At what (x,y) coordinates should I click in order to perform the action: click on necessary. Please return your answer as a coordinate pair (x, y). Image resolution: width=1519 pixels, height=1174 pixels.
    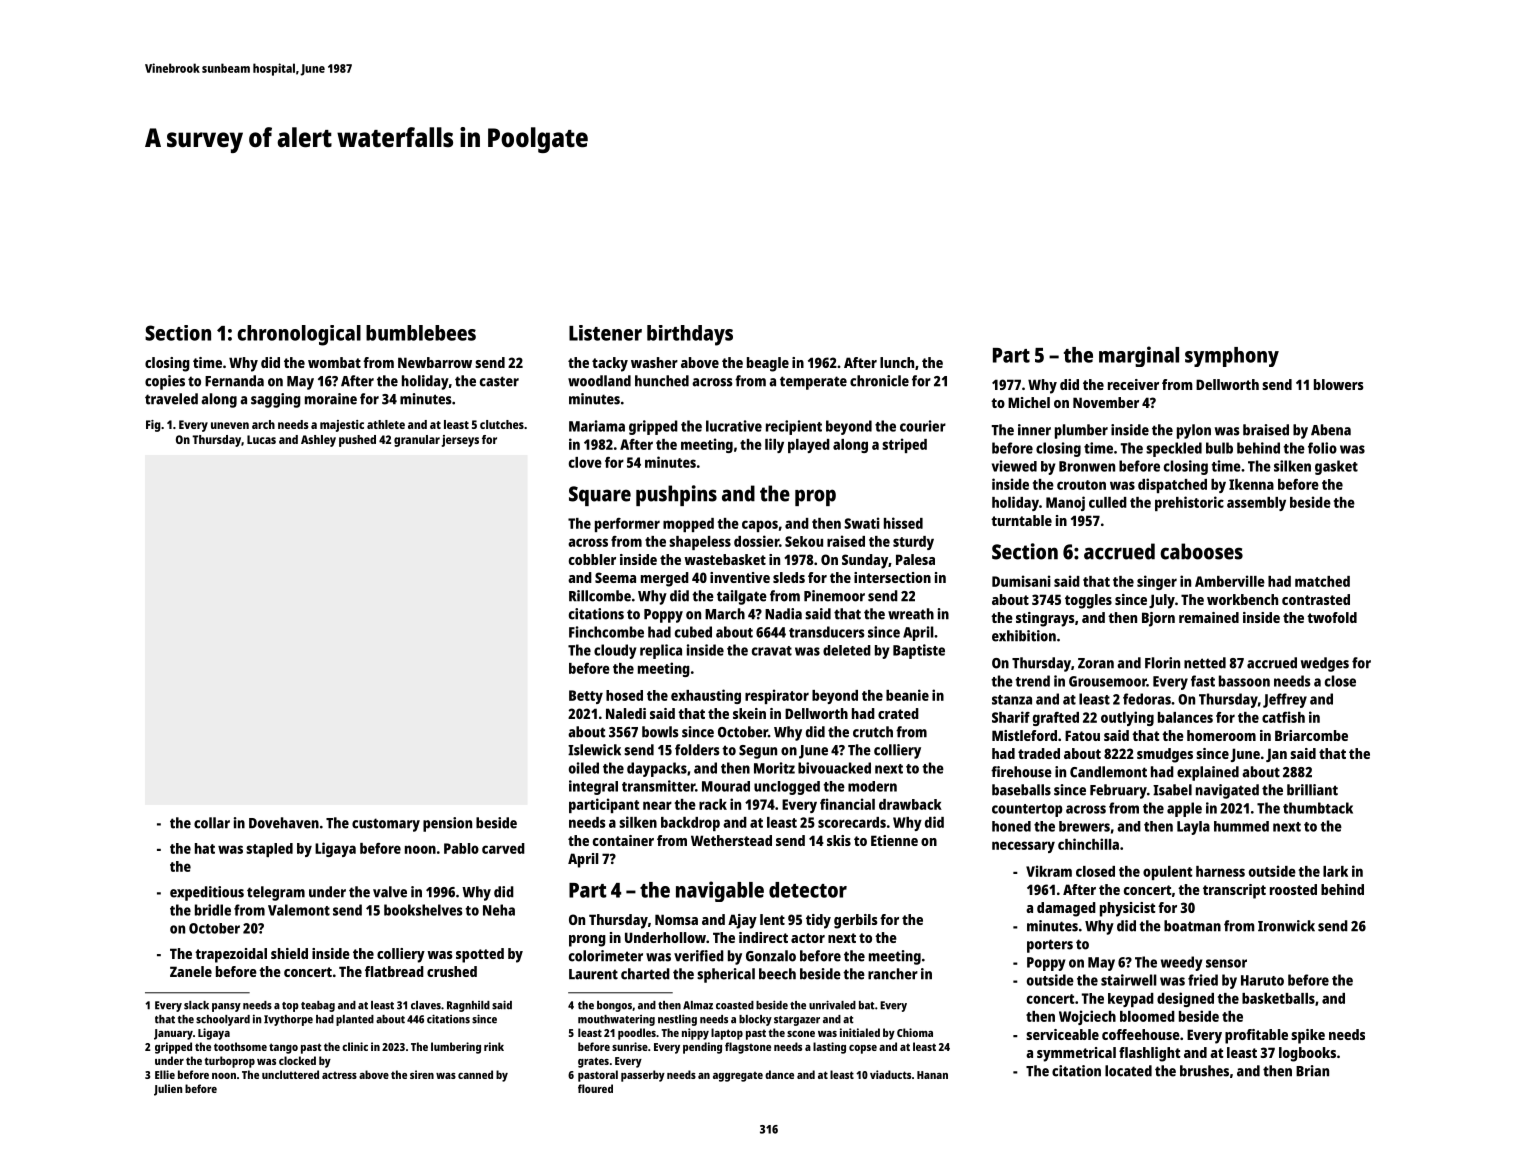
    Looking at the image, I should click on (1023, 847).
